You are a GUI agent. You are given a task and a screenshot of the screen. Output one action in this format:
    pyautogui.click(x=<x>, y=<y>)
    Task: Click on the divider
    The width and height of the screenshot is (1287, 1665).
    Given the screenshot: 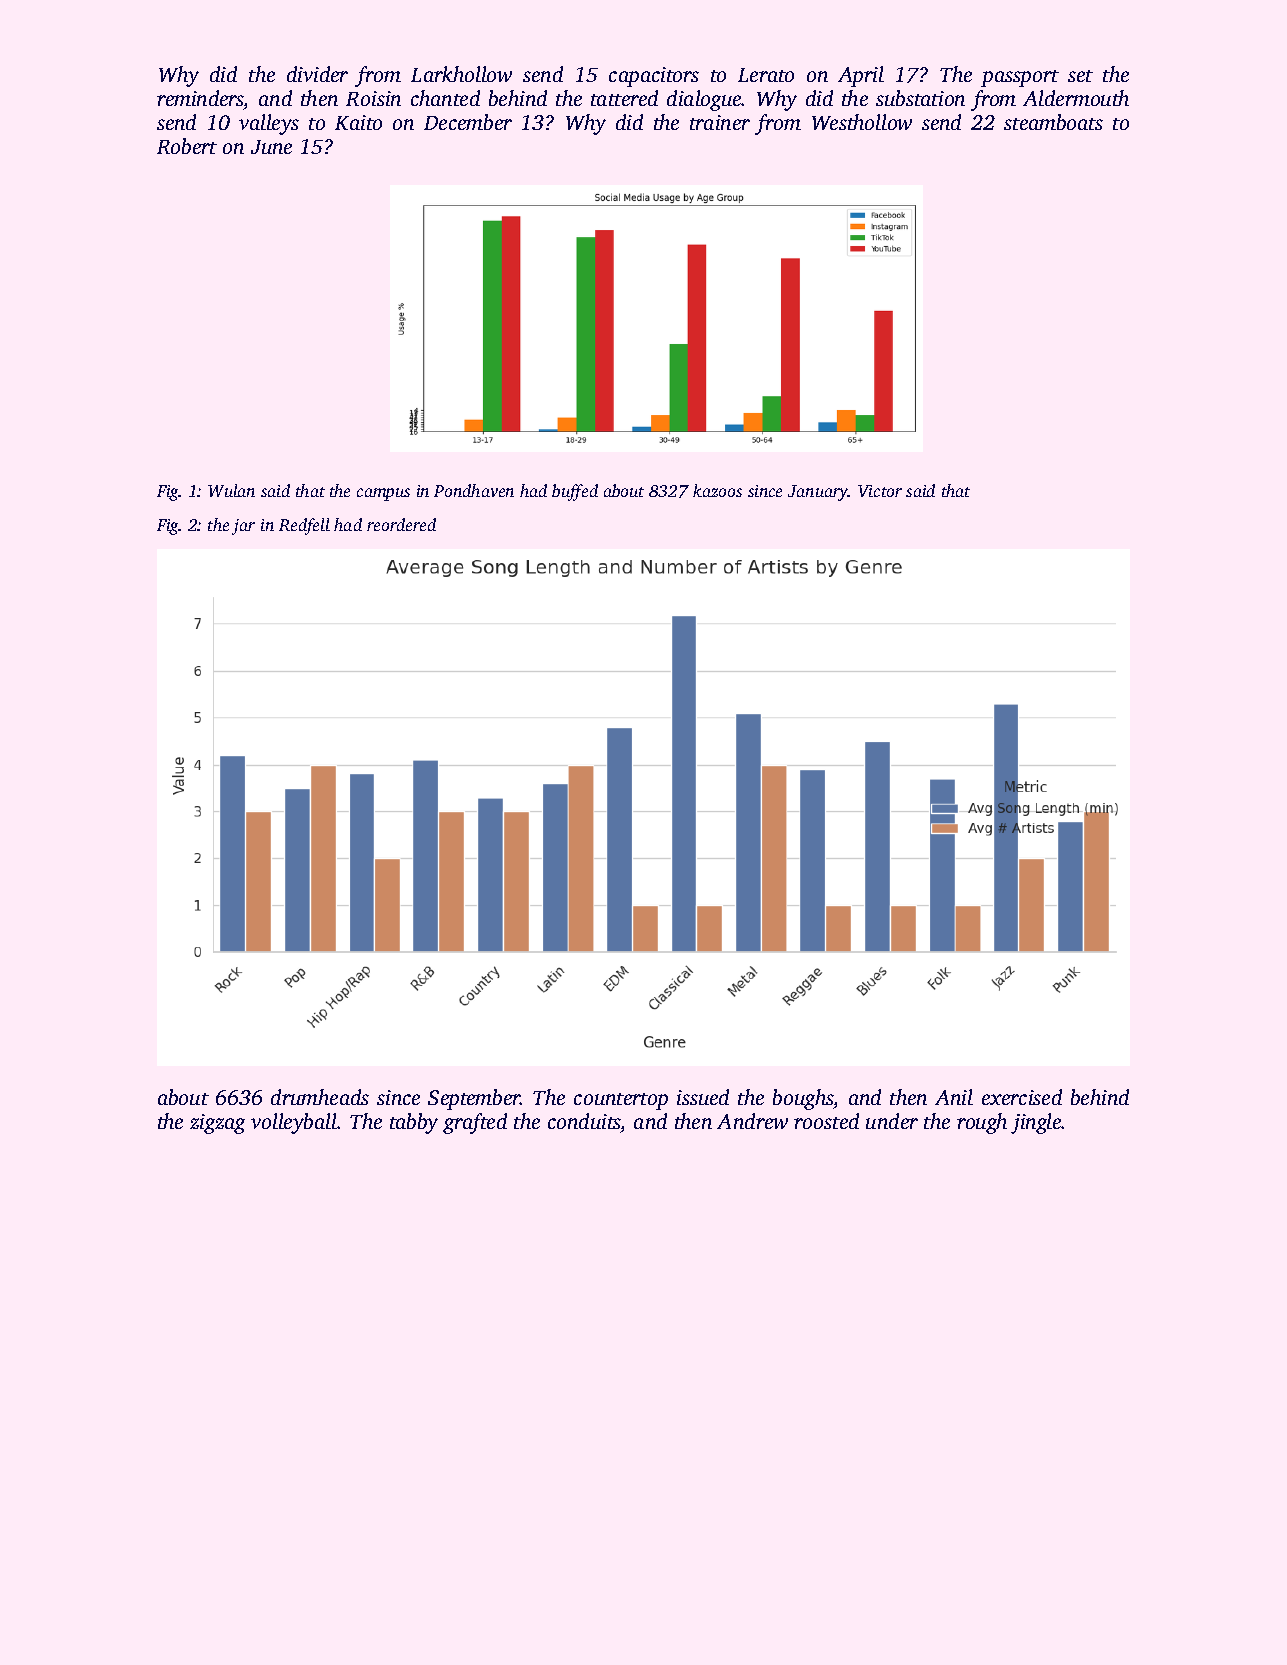 What is the action you would take?
    pyautogui.click(x=317, y=74)
